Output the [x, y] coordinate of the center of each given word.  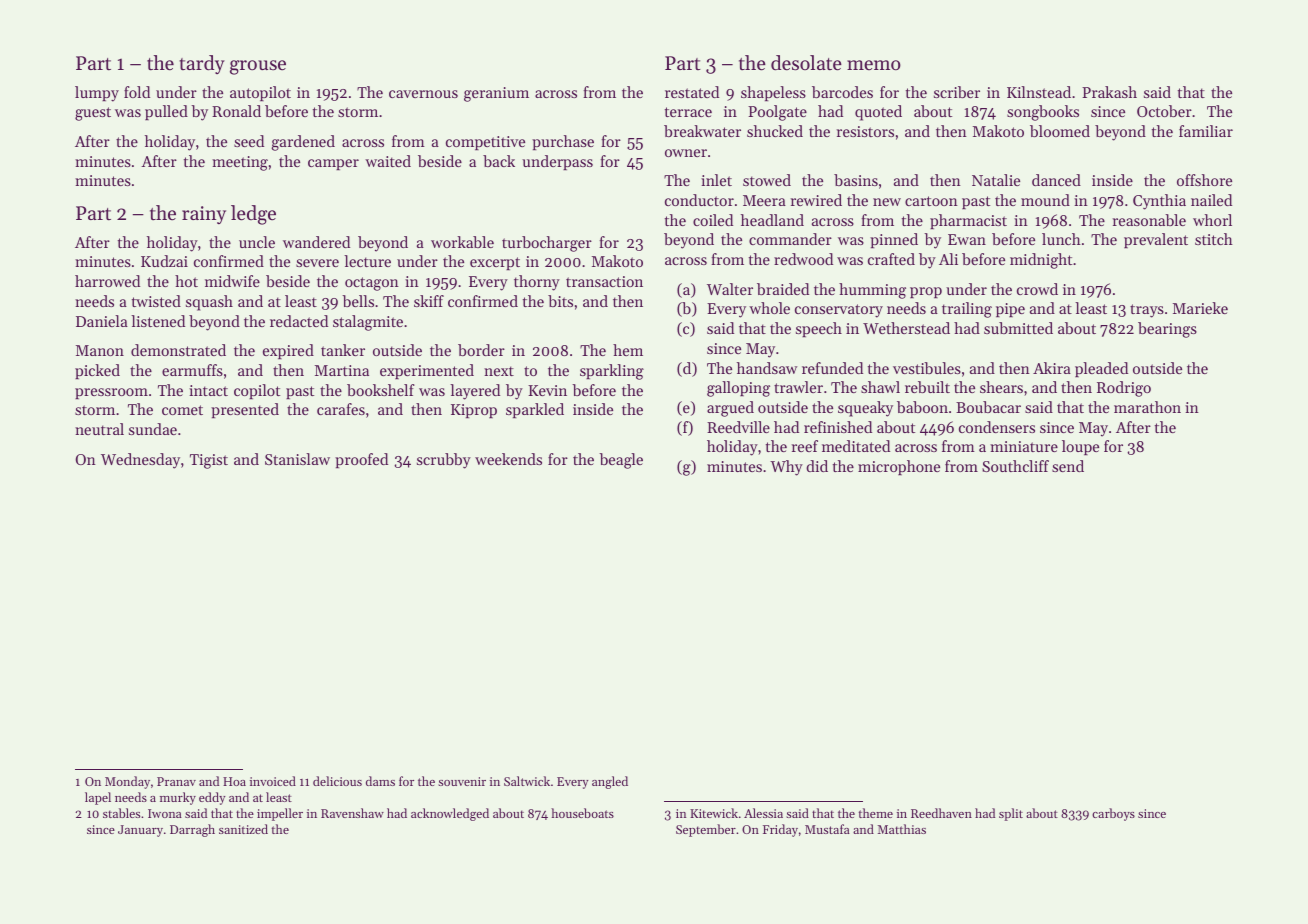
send [1068, 466]
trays [1147, 311]
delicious [337, 781]
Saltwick [527, 781]
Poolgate [777, 113]
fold [137, 92]
